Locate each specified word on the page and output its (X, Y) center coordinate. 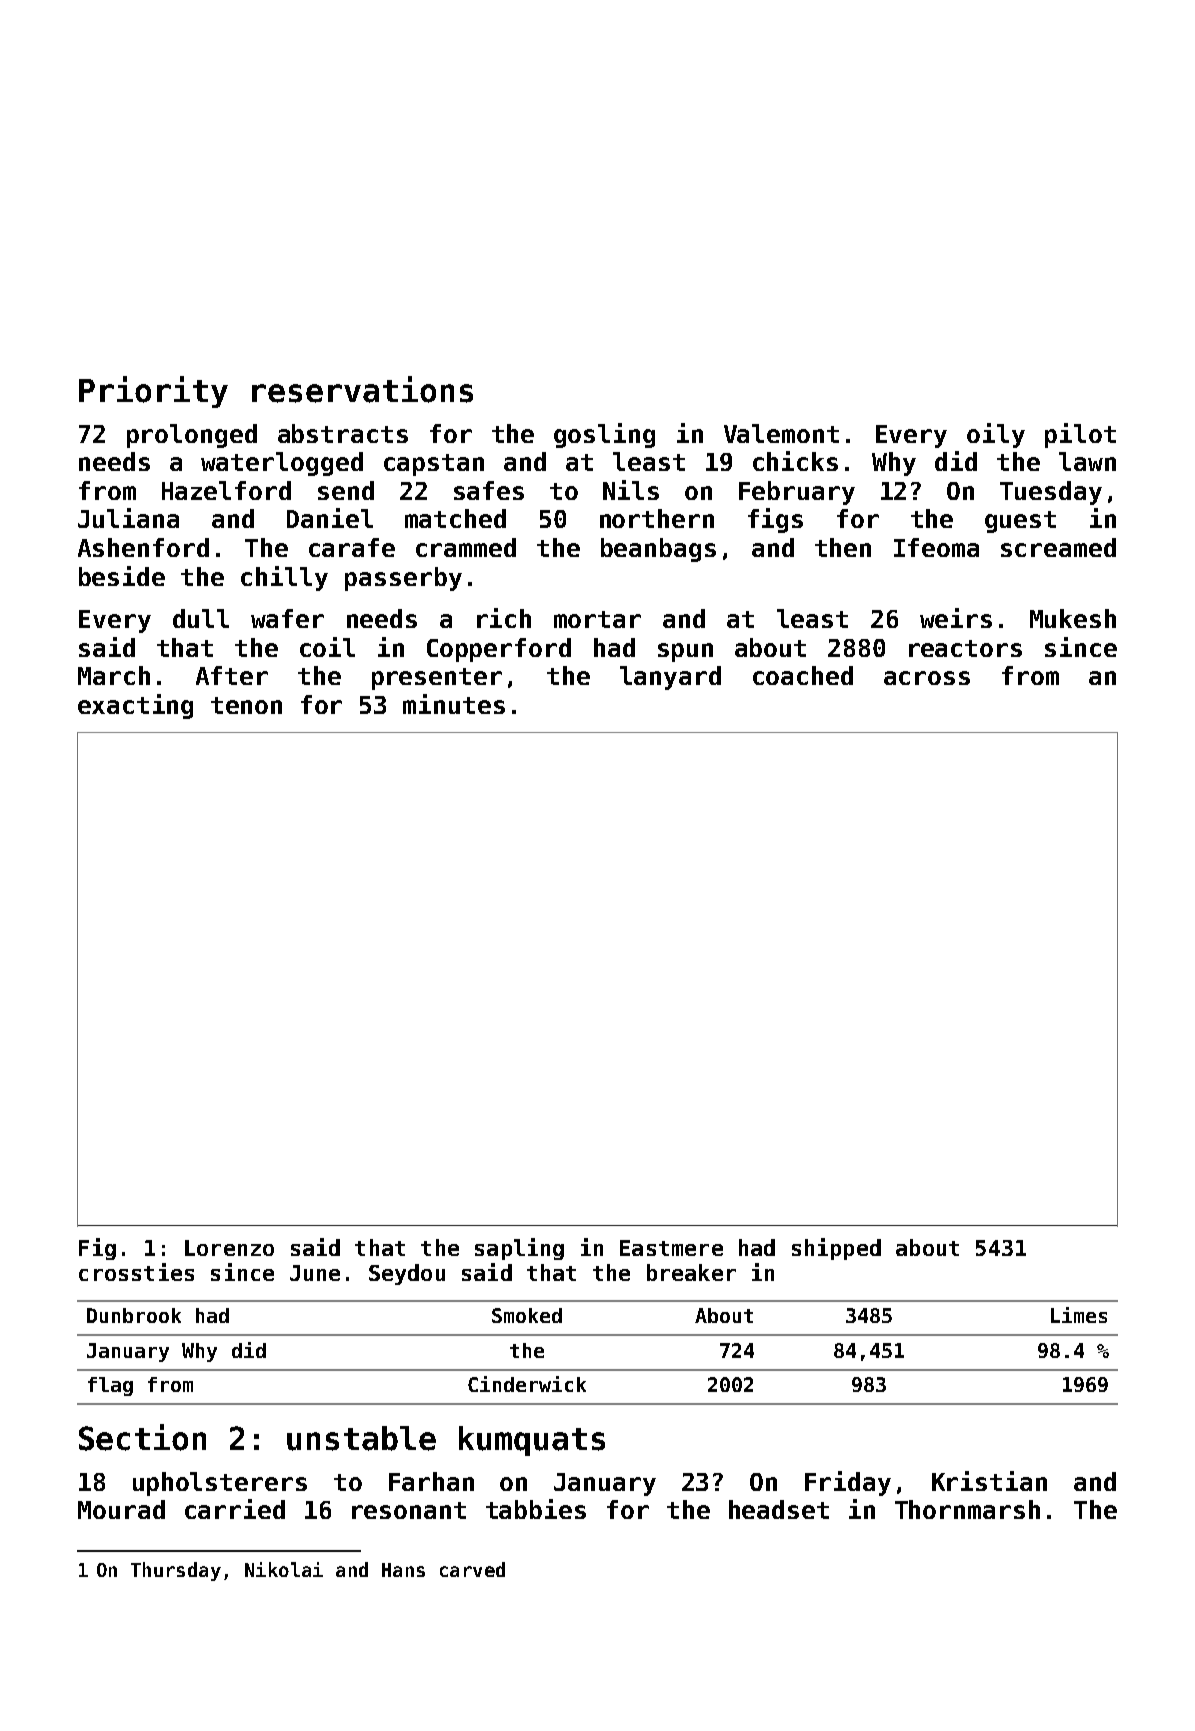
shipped (836, 1249)
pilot (1080, 435)
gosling (604, 435)
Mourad (121, 1509)
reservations (362, 389)
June (315, 1273)
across (927, 678)
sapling (519, 1249)
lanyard (670, 678)
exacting (135, 706)
